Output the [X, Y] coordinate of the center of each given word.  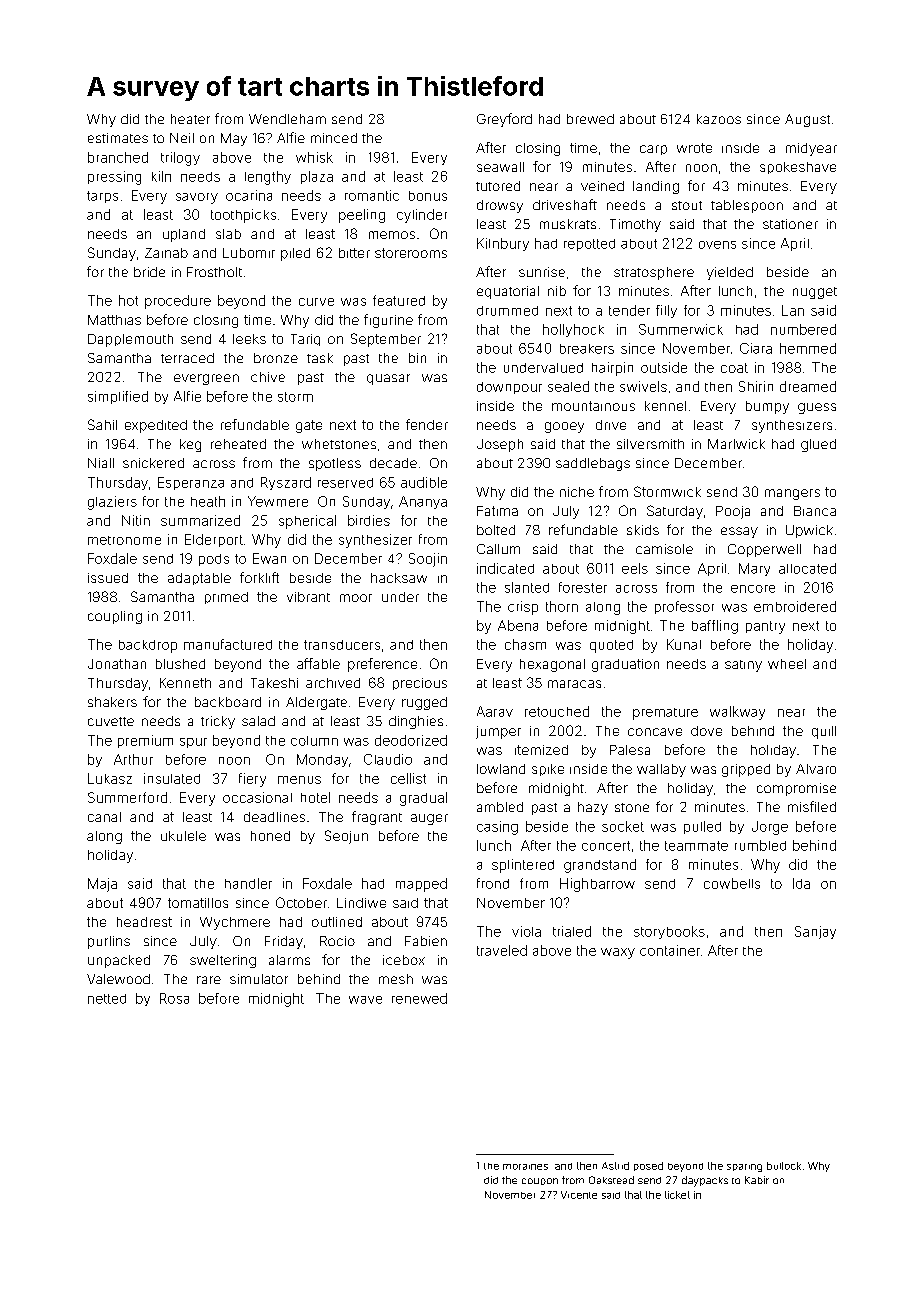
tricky [218, 722]
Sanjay [815, 932]
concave [655, 732]
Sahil [102, 424]
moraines [525, 1167]
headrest [144, 922]
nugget [815, 293]
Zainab [166, 253]
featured [399, 300]
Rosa [174, 998]
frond [493, 883]
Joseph [500, 445]
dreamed [808, 386]
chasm [525, 644]
